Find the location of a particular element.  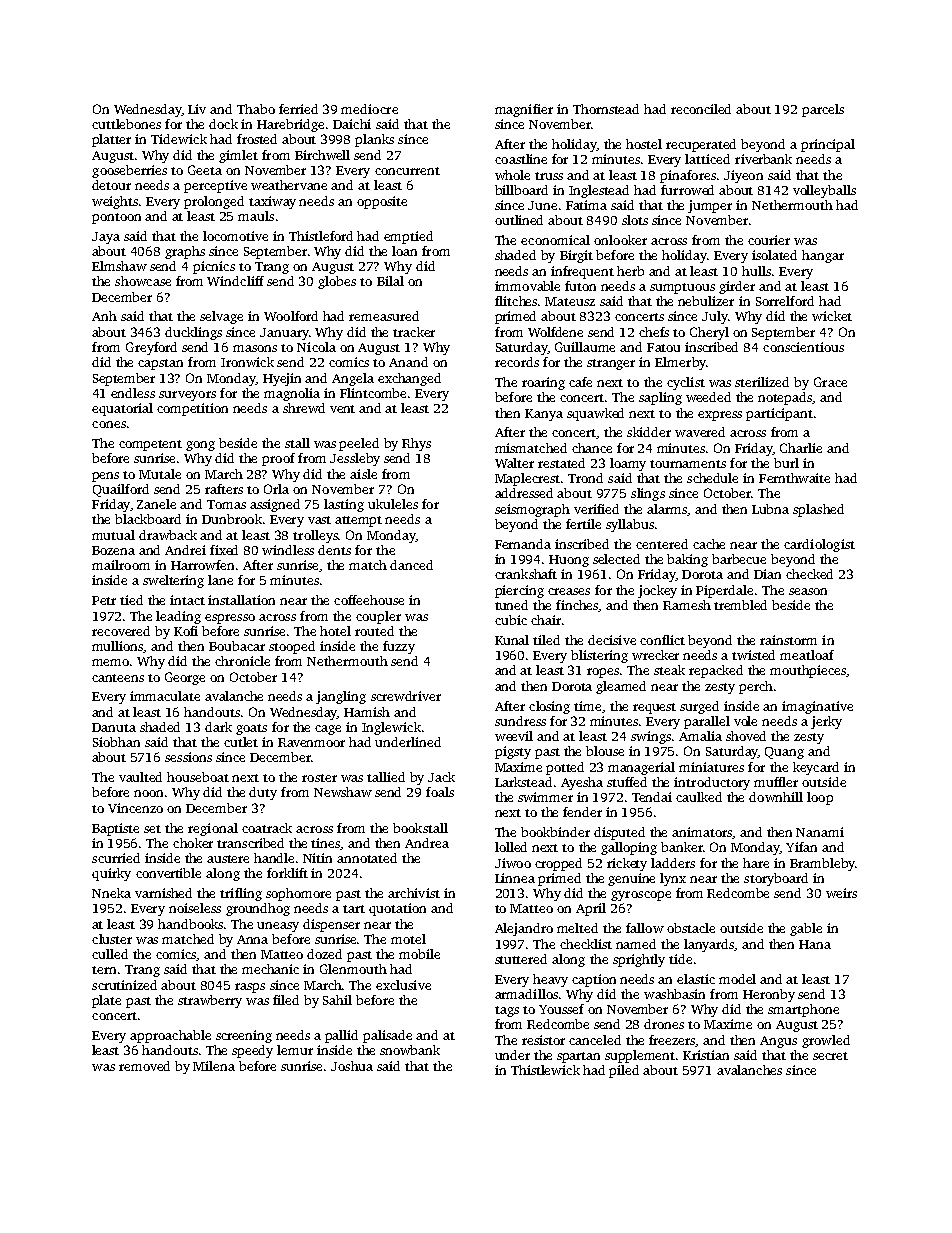

syllabus is located at coordinates (630, 525).
